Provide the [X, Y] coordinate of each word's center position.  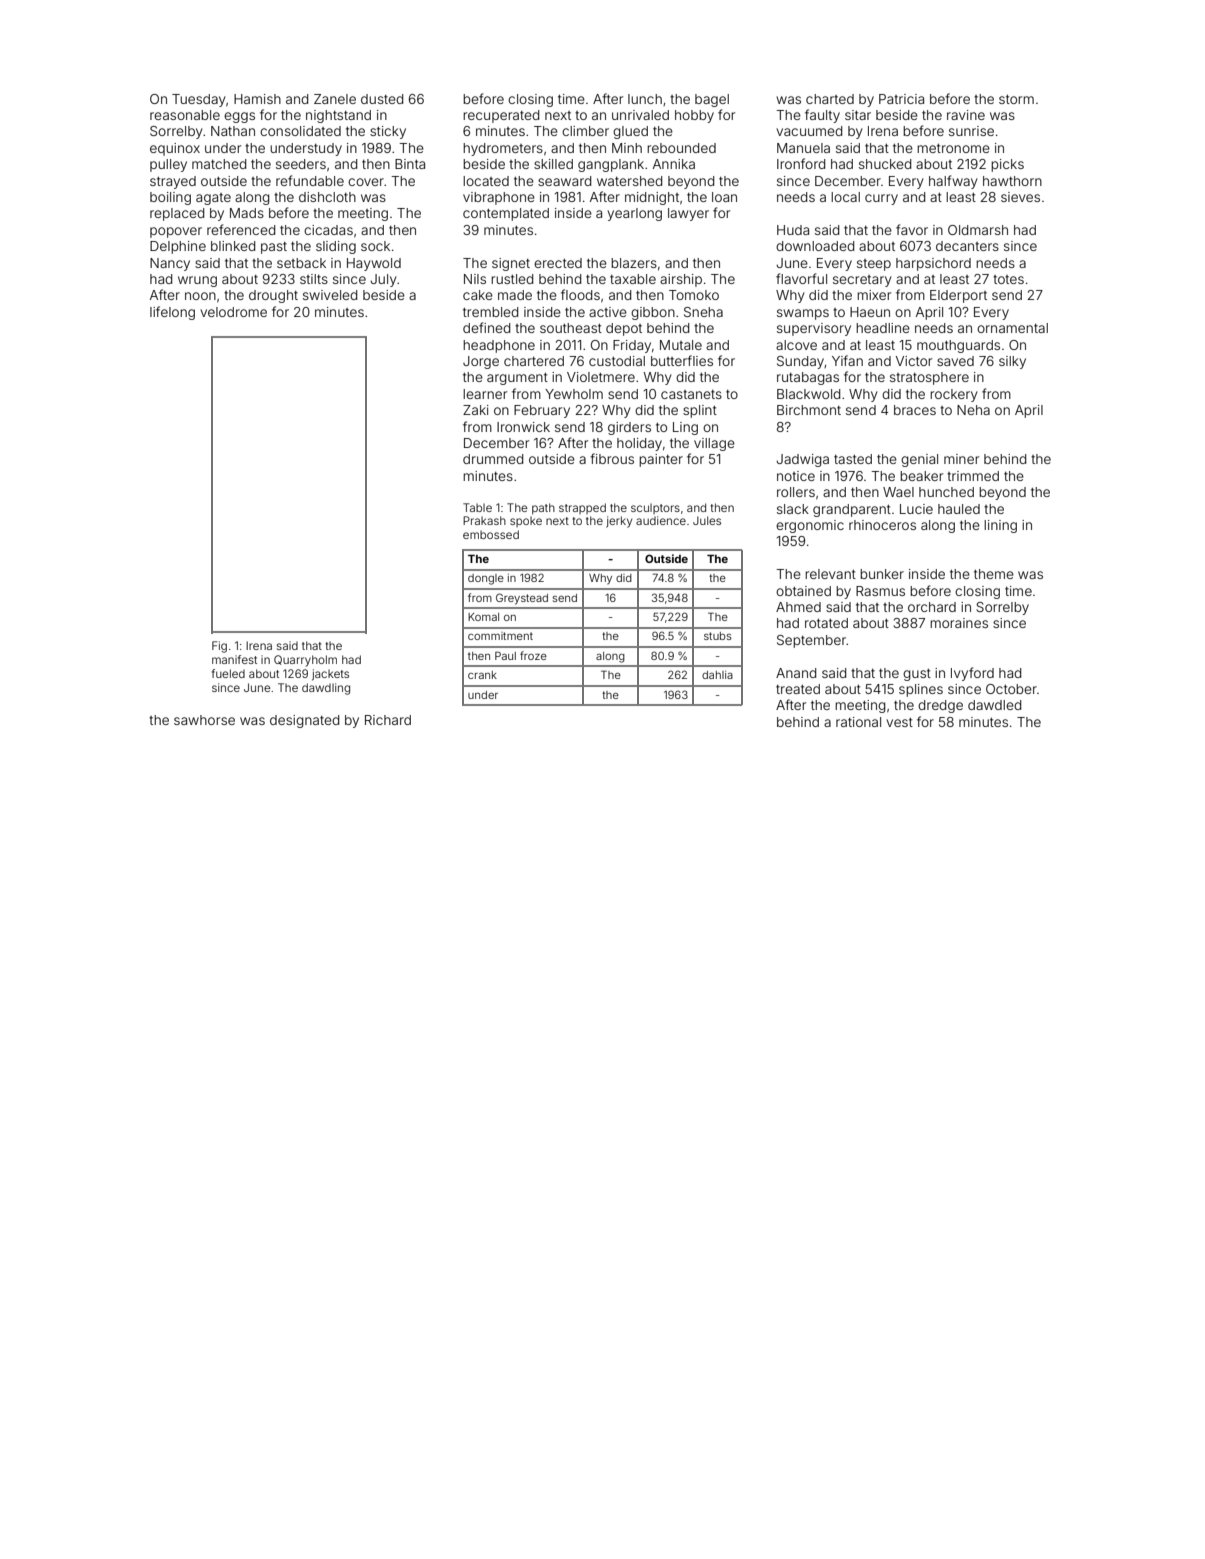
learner [485, 394]
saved [955, 361]
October [1011, 689]
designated [304, 721]
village [714, 444]
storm [1016, 99]
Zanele [335, 99]
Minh [627, 148]
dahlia [717, 675]
